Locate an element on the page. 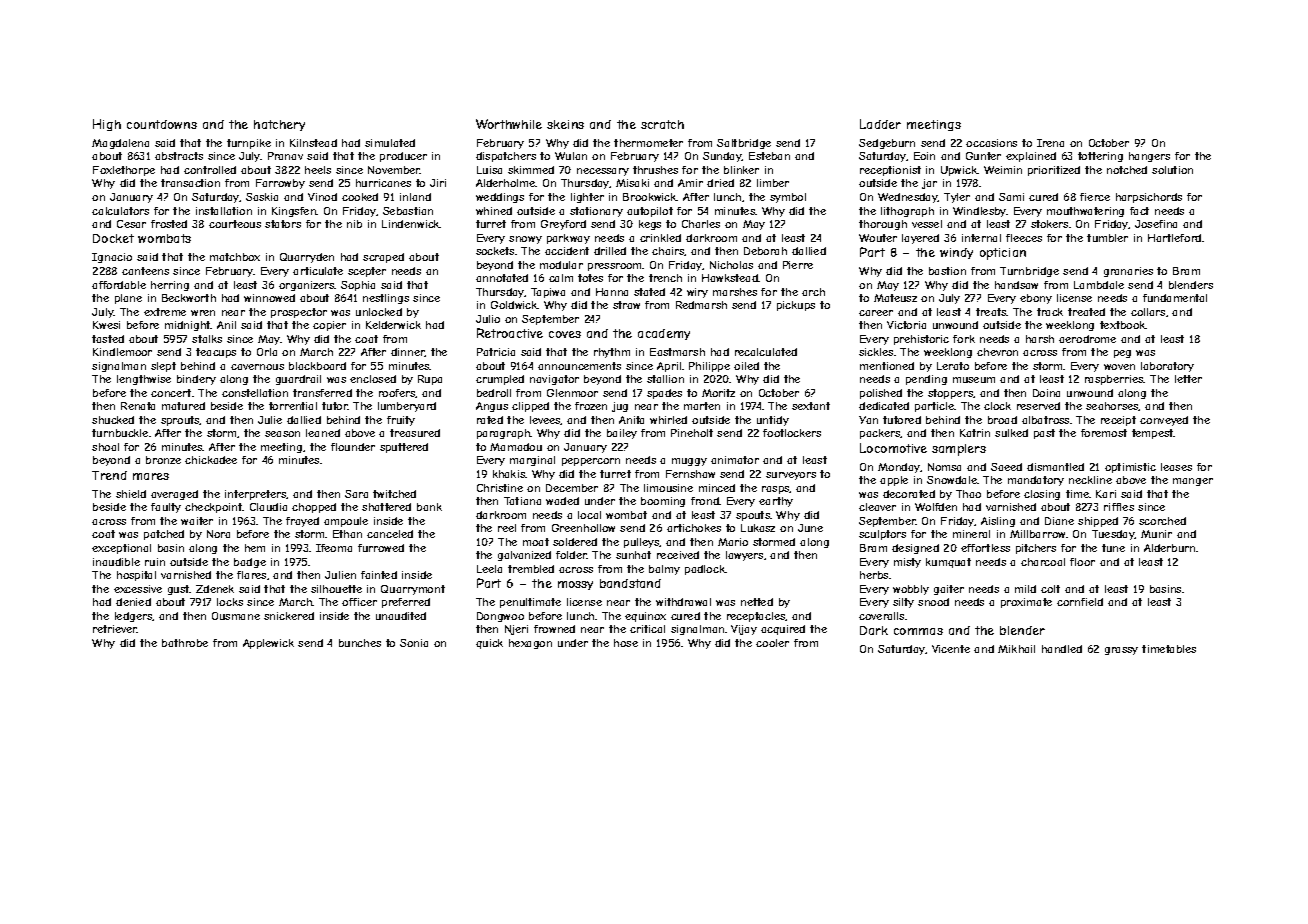  autopilot is located at coordinates (650, 212).
